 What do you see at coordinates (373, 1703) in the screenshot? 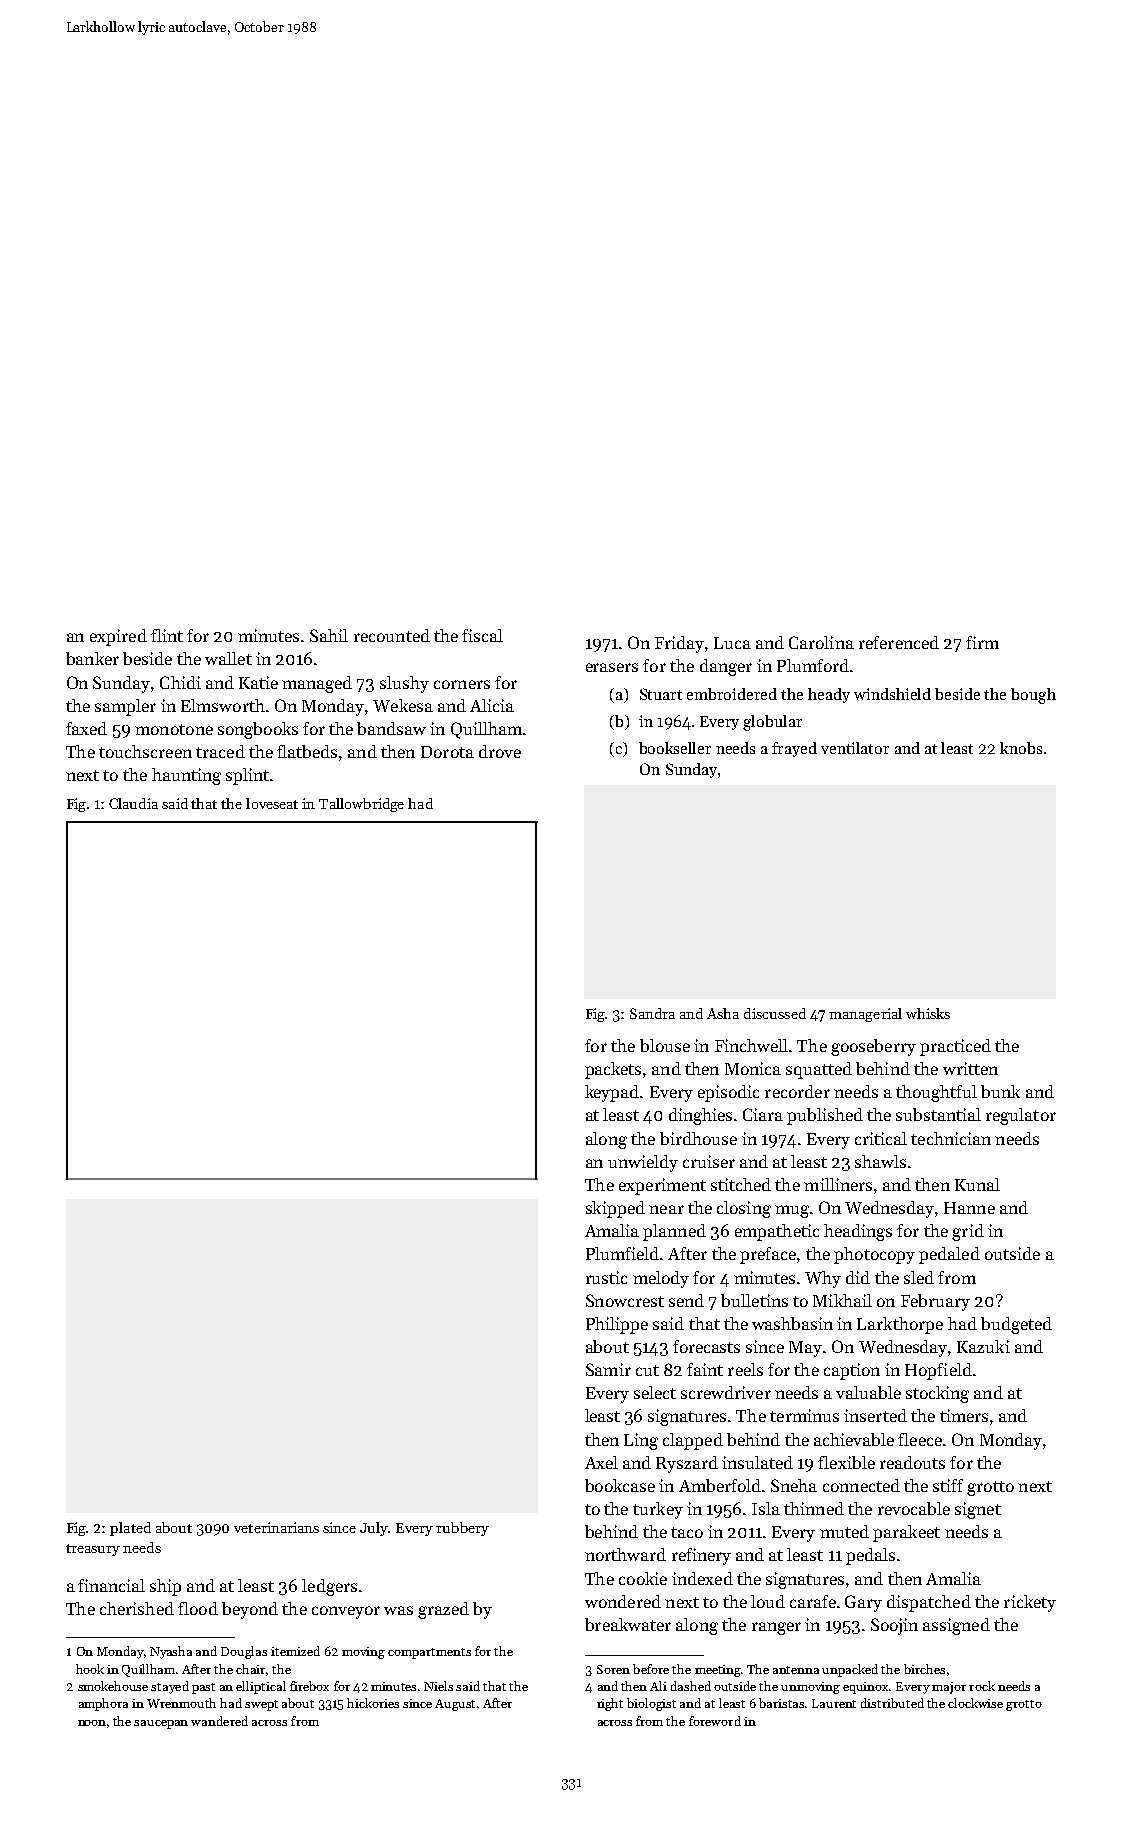
I see `hickories` at bounding box center [373, 1703].
